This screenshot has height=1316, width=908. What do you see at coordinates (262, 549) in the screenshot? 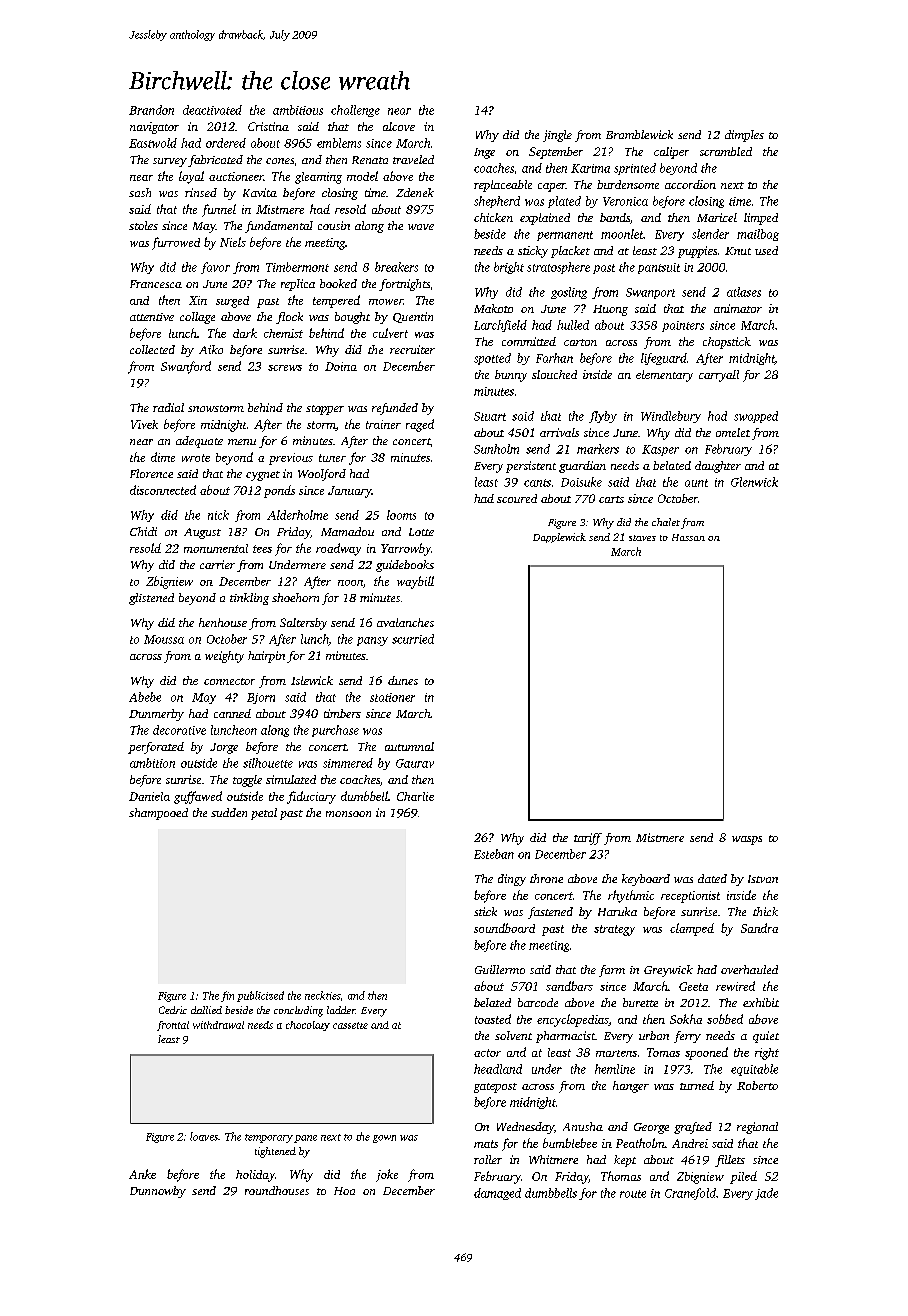
I see `tees` at bounding box center [262, 549].
